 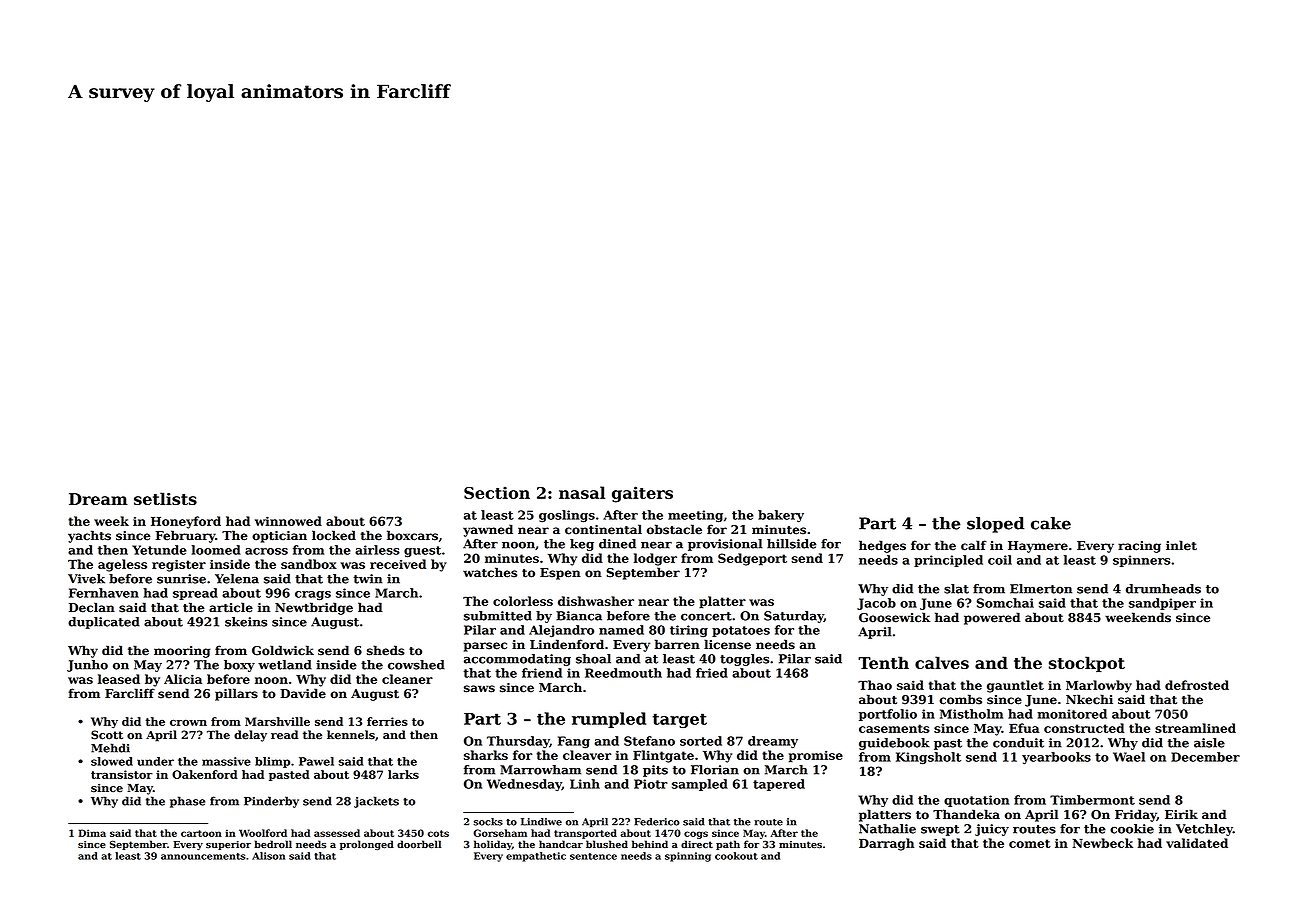 I want to click on announcements, so click(x=203, y=856).
